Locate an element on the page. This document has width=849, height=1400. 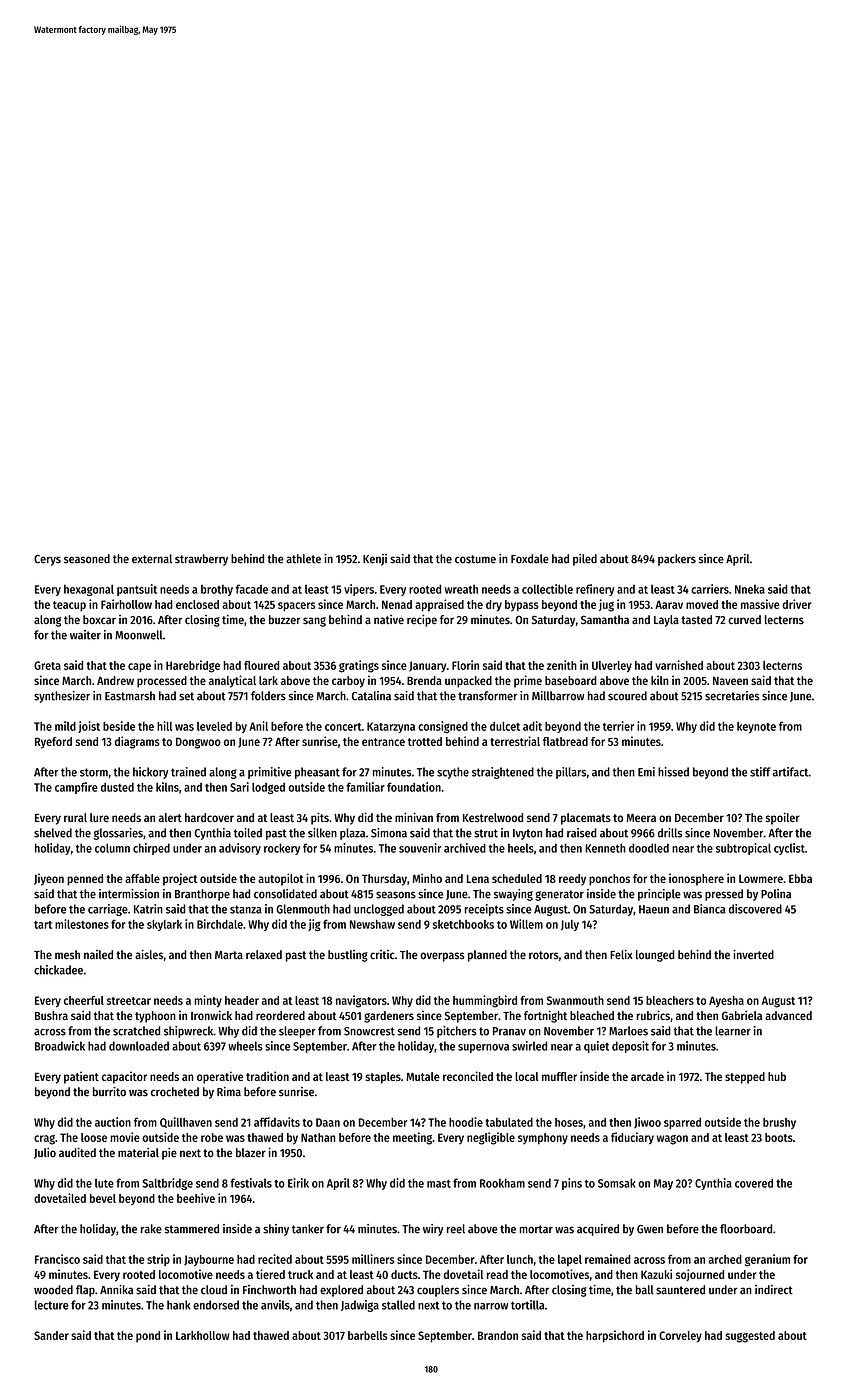
Daan is located at coordinates (328, 1122).
